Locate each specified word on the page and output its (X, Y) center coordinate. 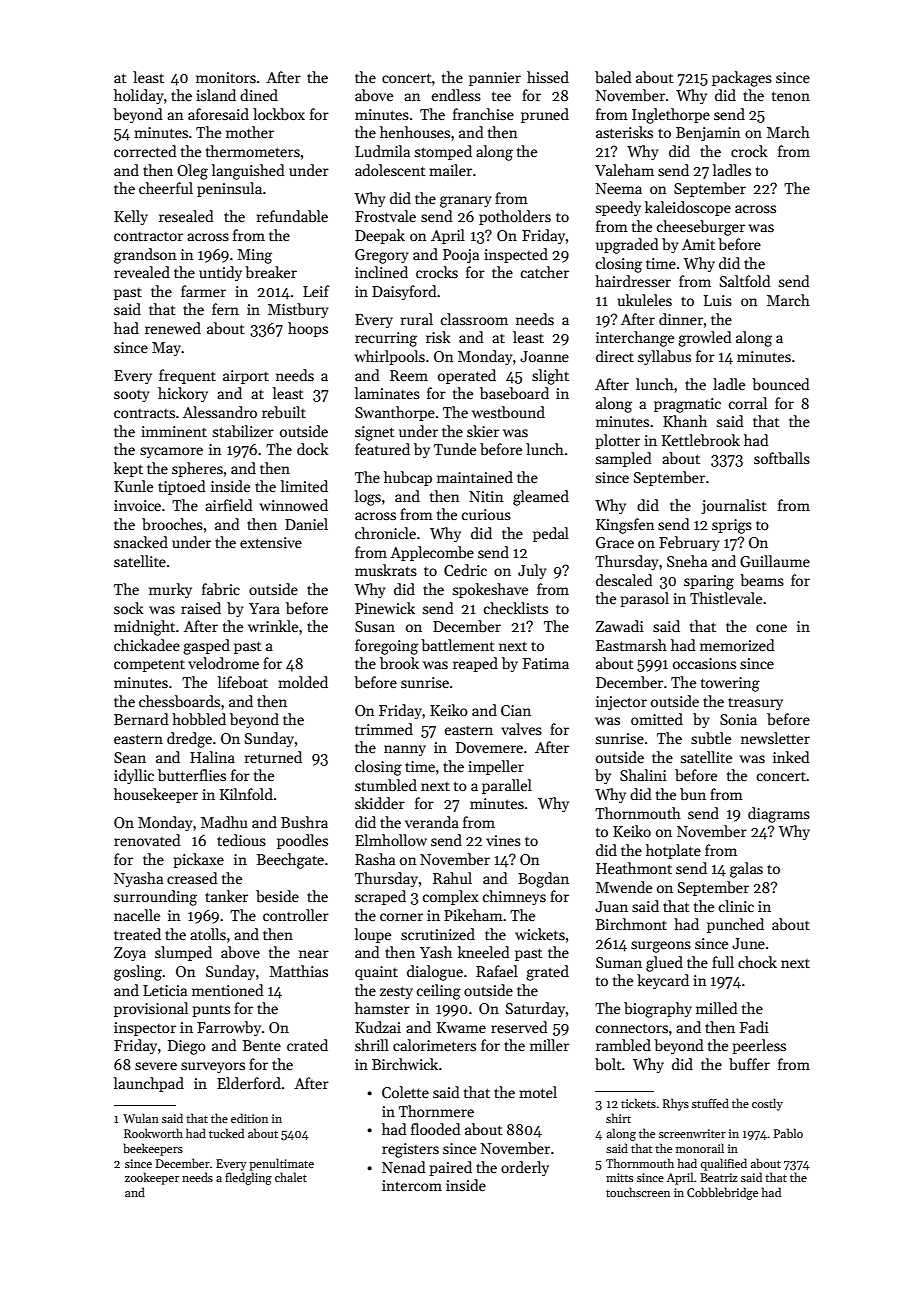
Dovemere (489, 747)
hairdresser (633, 281)
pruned (545, 115)
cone (771, 628)
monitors (226, 77)
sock (129, 608)
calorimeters (434, 1045)
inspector (145, 1029)
